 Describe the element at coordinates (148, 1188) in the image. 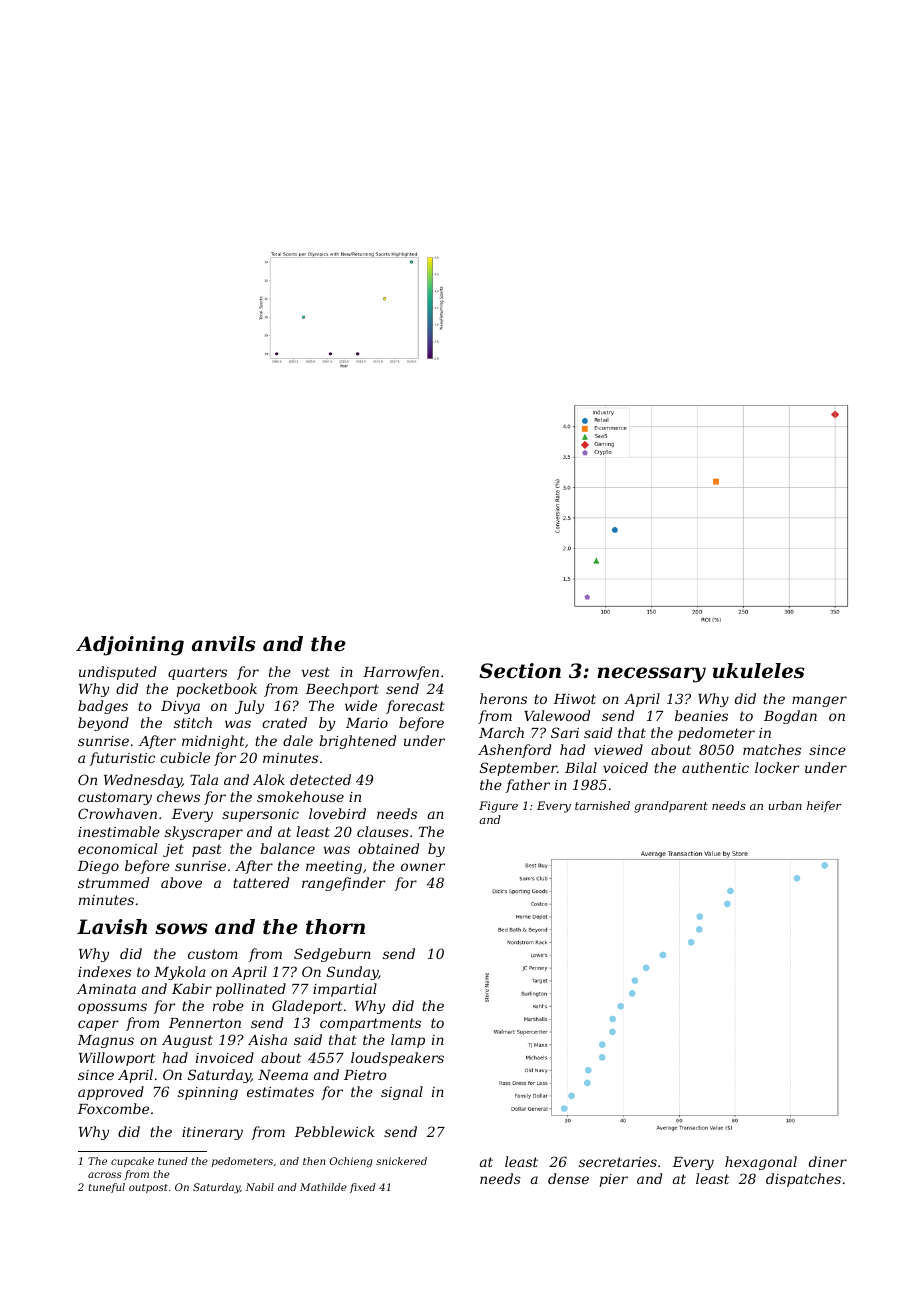

I see `outpost` at that location.
